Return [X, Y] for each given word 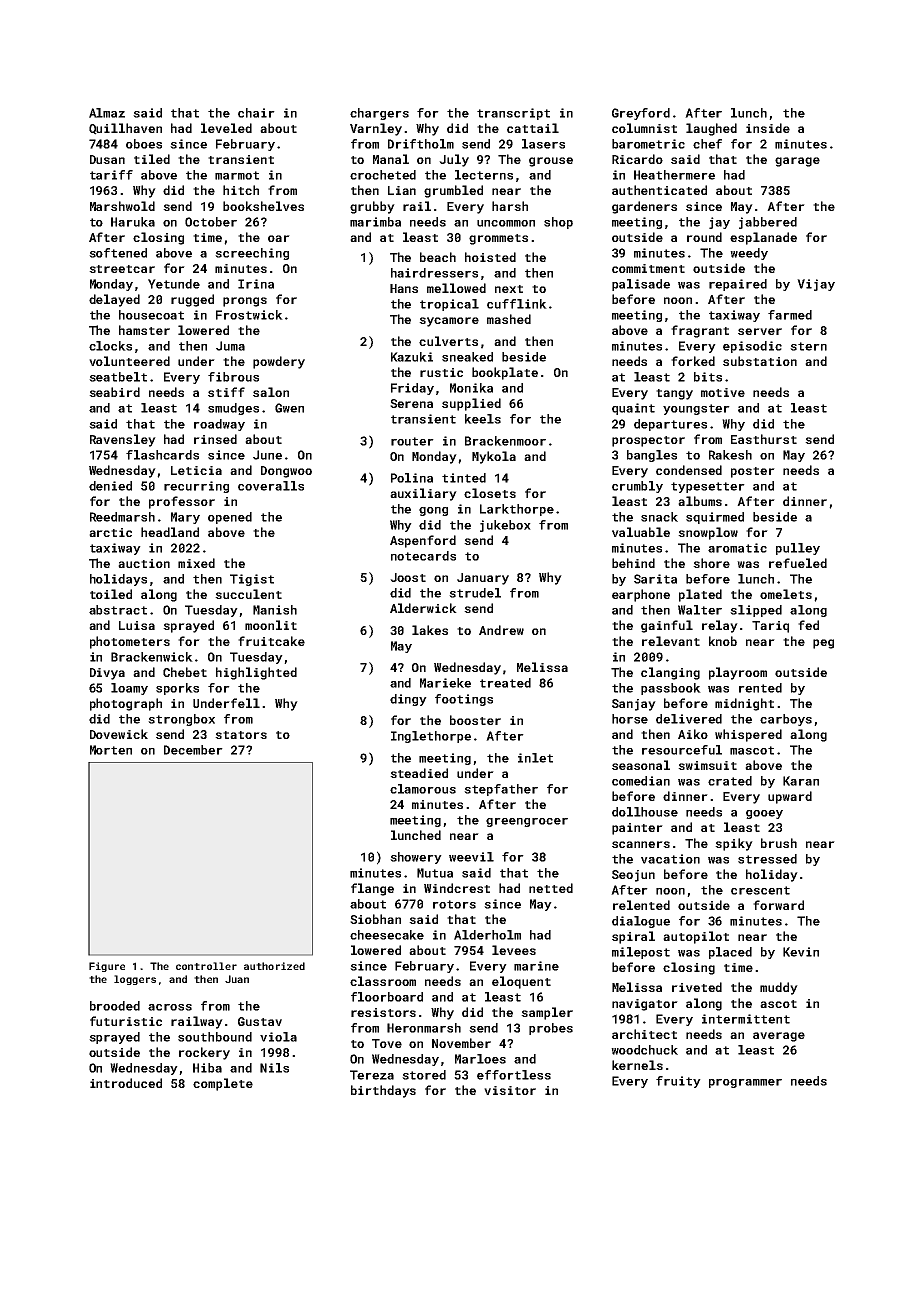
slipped [756, 611]
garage [797, 162]
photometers [130, 642]
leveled [226, 128]
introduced [126, 1083]
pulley [798, 549]
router [412, 441]
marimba [375, 222]
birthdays [383, 1091]
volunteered [129, 361]
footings [464, 700]
